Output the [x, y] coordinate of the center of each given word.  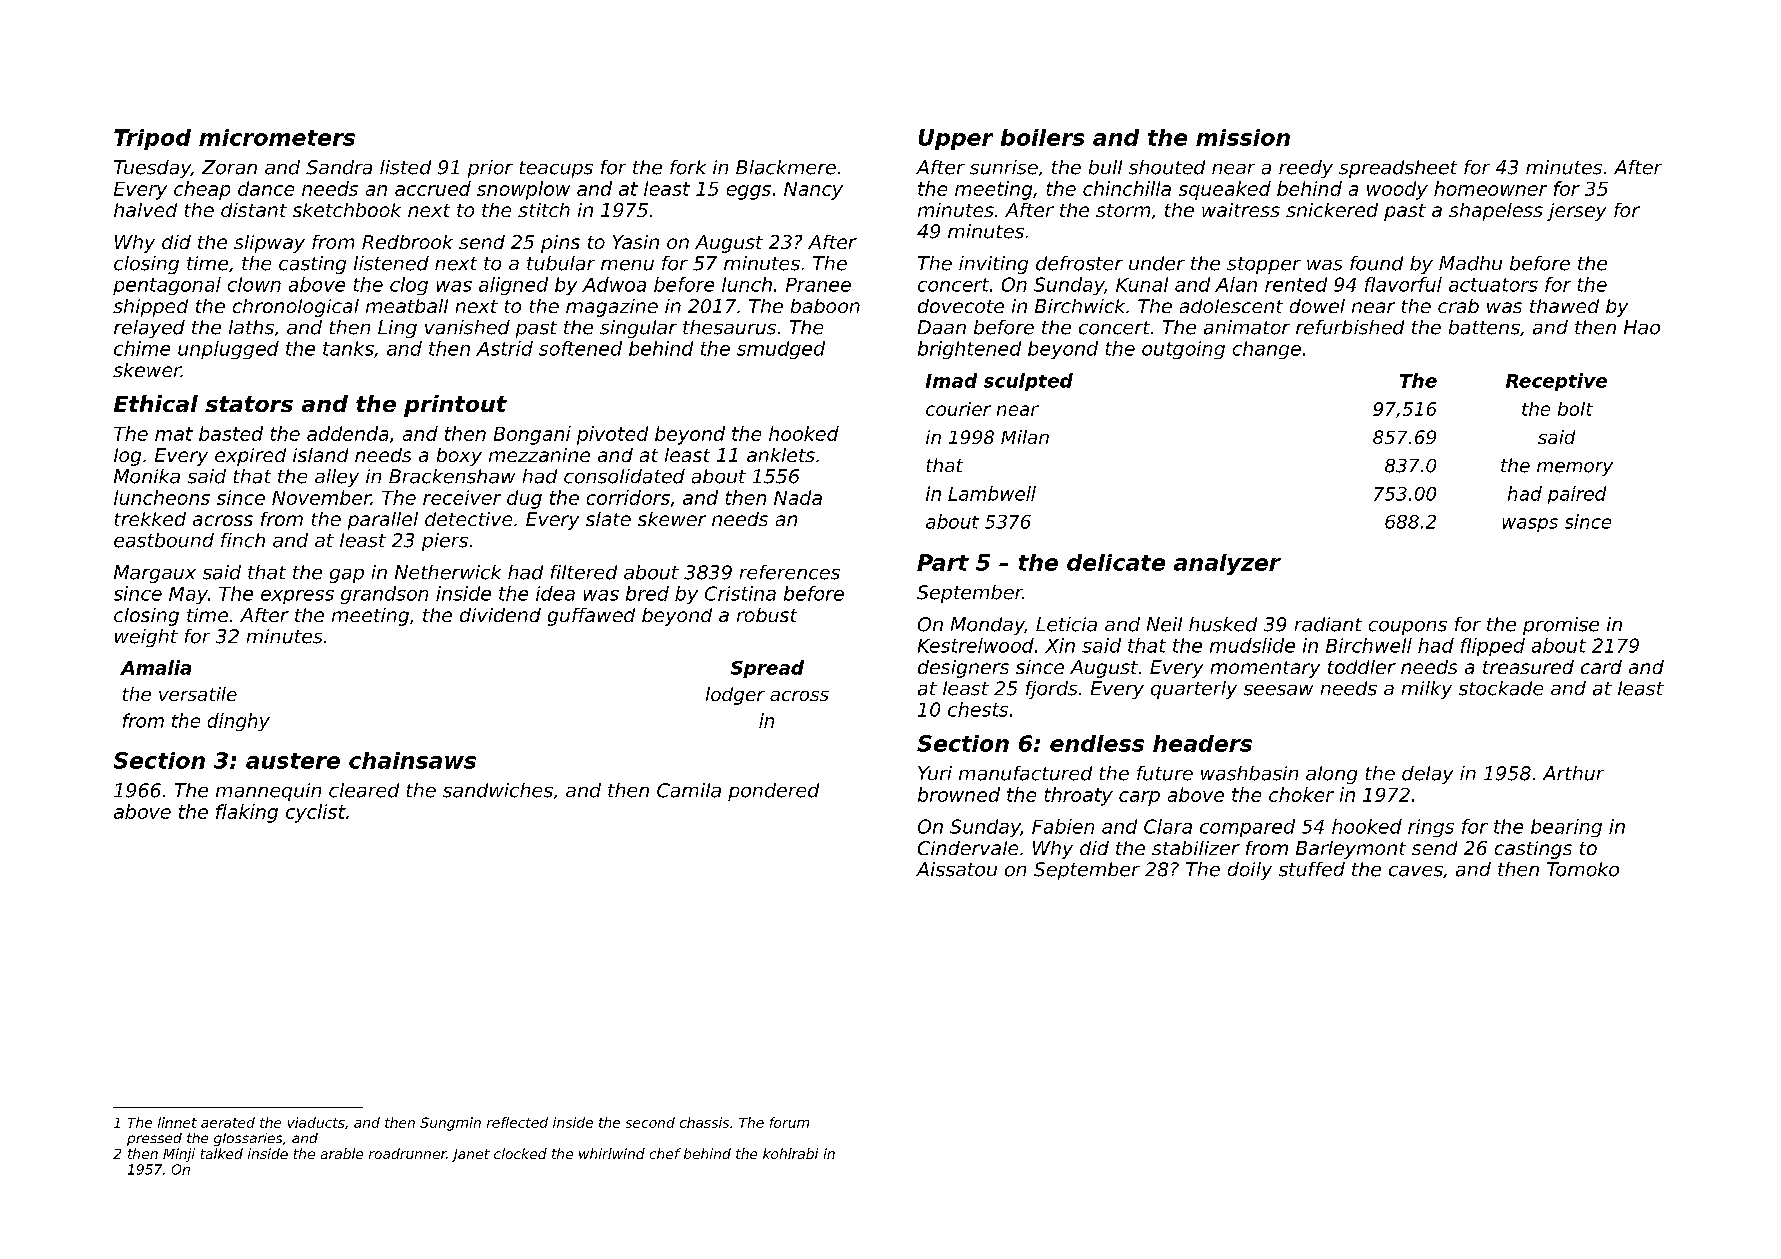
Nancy [813, 191]
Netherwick [448, 572]
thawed [1564, 306]
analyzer [1227, 564]
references [790, 572]
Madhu [1470, 263]
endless [1097, 743]
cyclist [316, 813]
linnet [177, 1122]
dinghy [239, 722]
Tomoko [1583, 869]
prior [490, 169]
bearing [1566, 828]
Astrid [504, 348]
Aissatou [956, 869]
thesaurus [729, 327]
